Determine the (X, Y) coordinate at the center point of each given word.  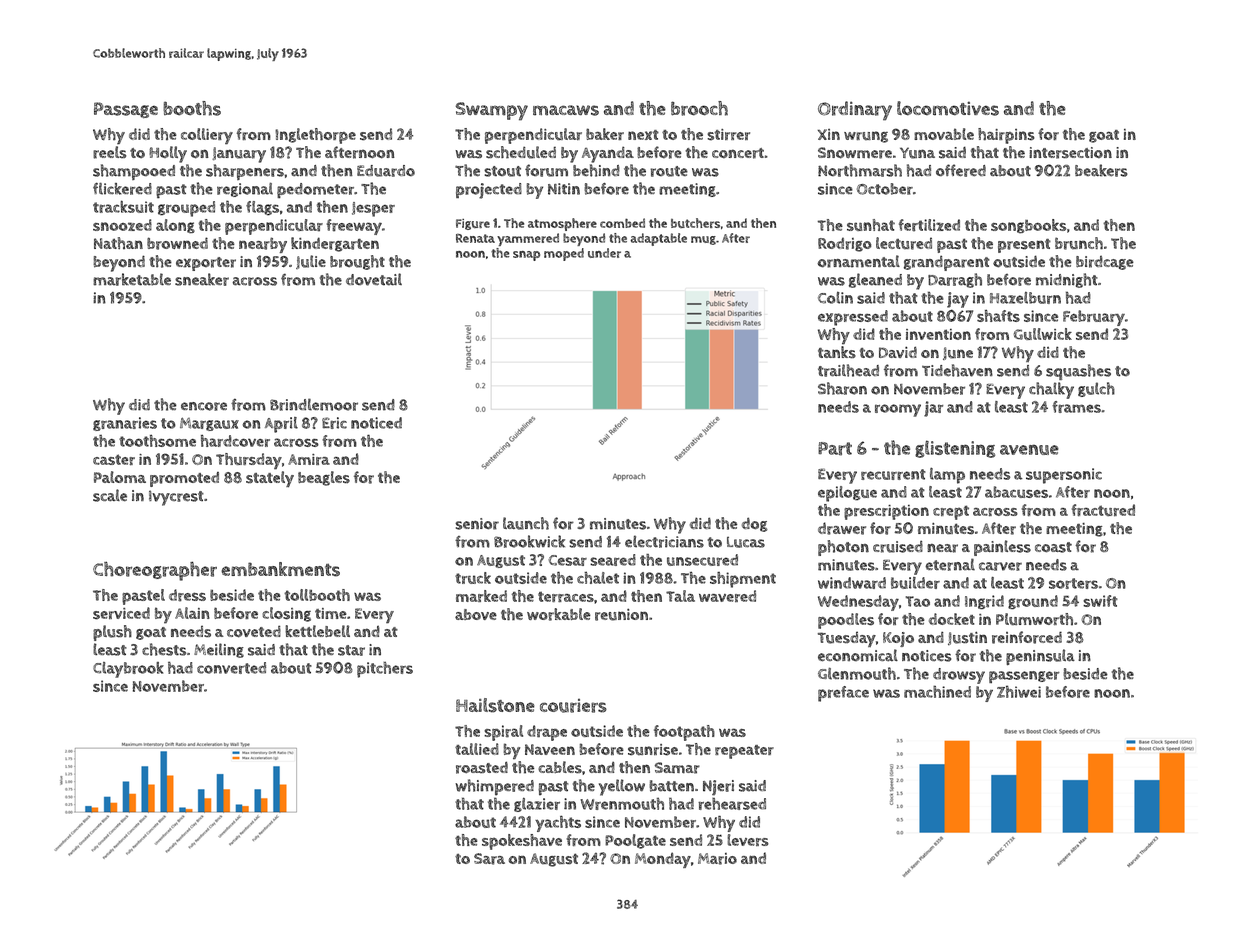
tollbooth (317, 595)
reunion (621, 614)
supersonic (1064, 476)
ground (1033, 602)
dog (755, 524)
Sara (489, 859)
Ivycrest (176, 498)
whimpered (494, 787)
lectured (904, 243)
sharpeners (245, 172)
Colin (835, 297)
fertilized (929, 225)
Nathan (118, 243)
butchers (695, 223)
